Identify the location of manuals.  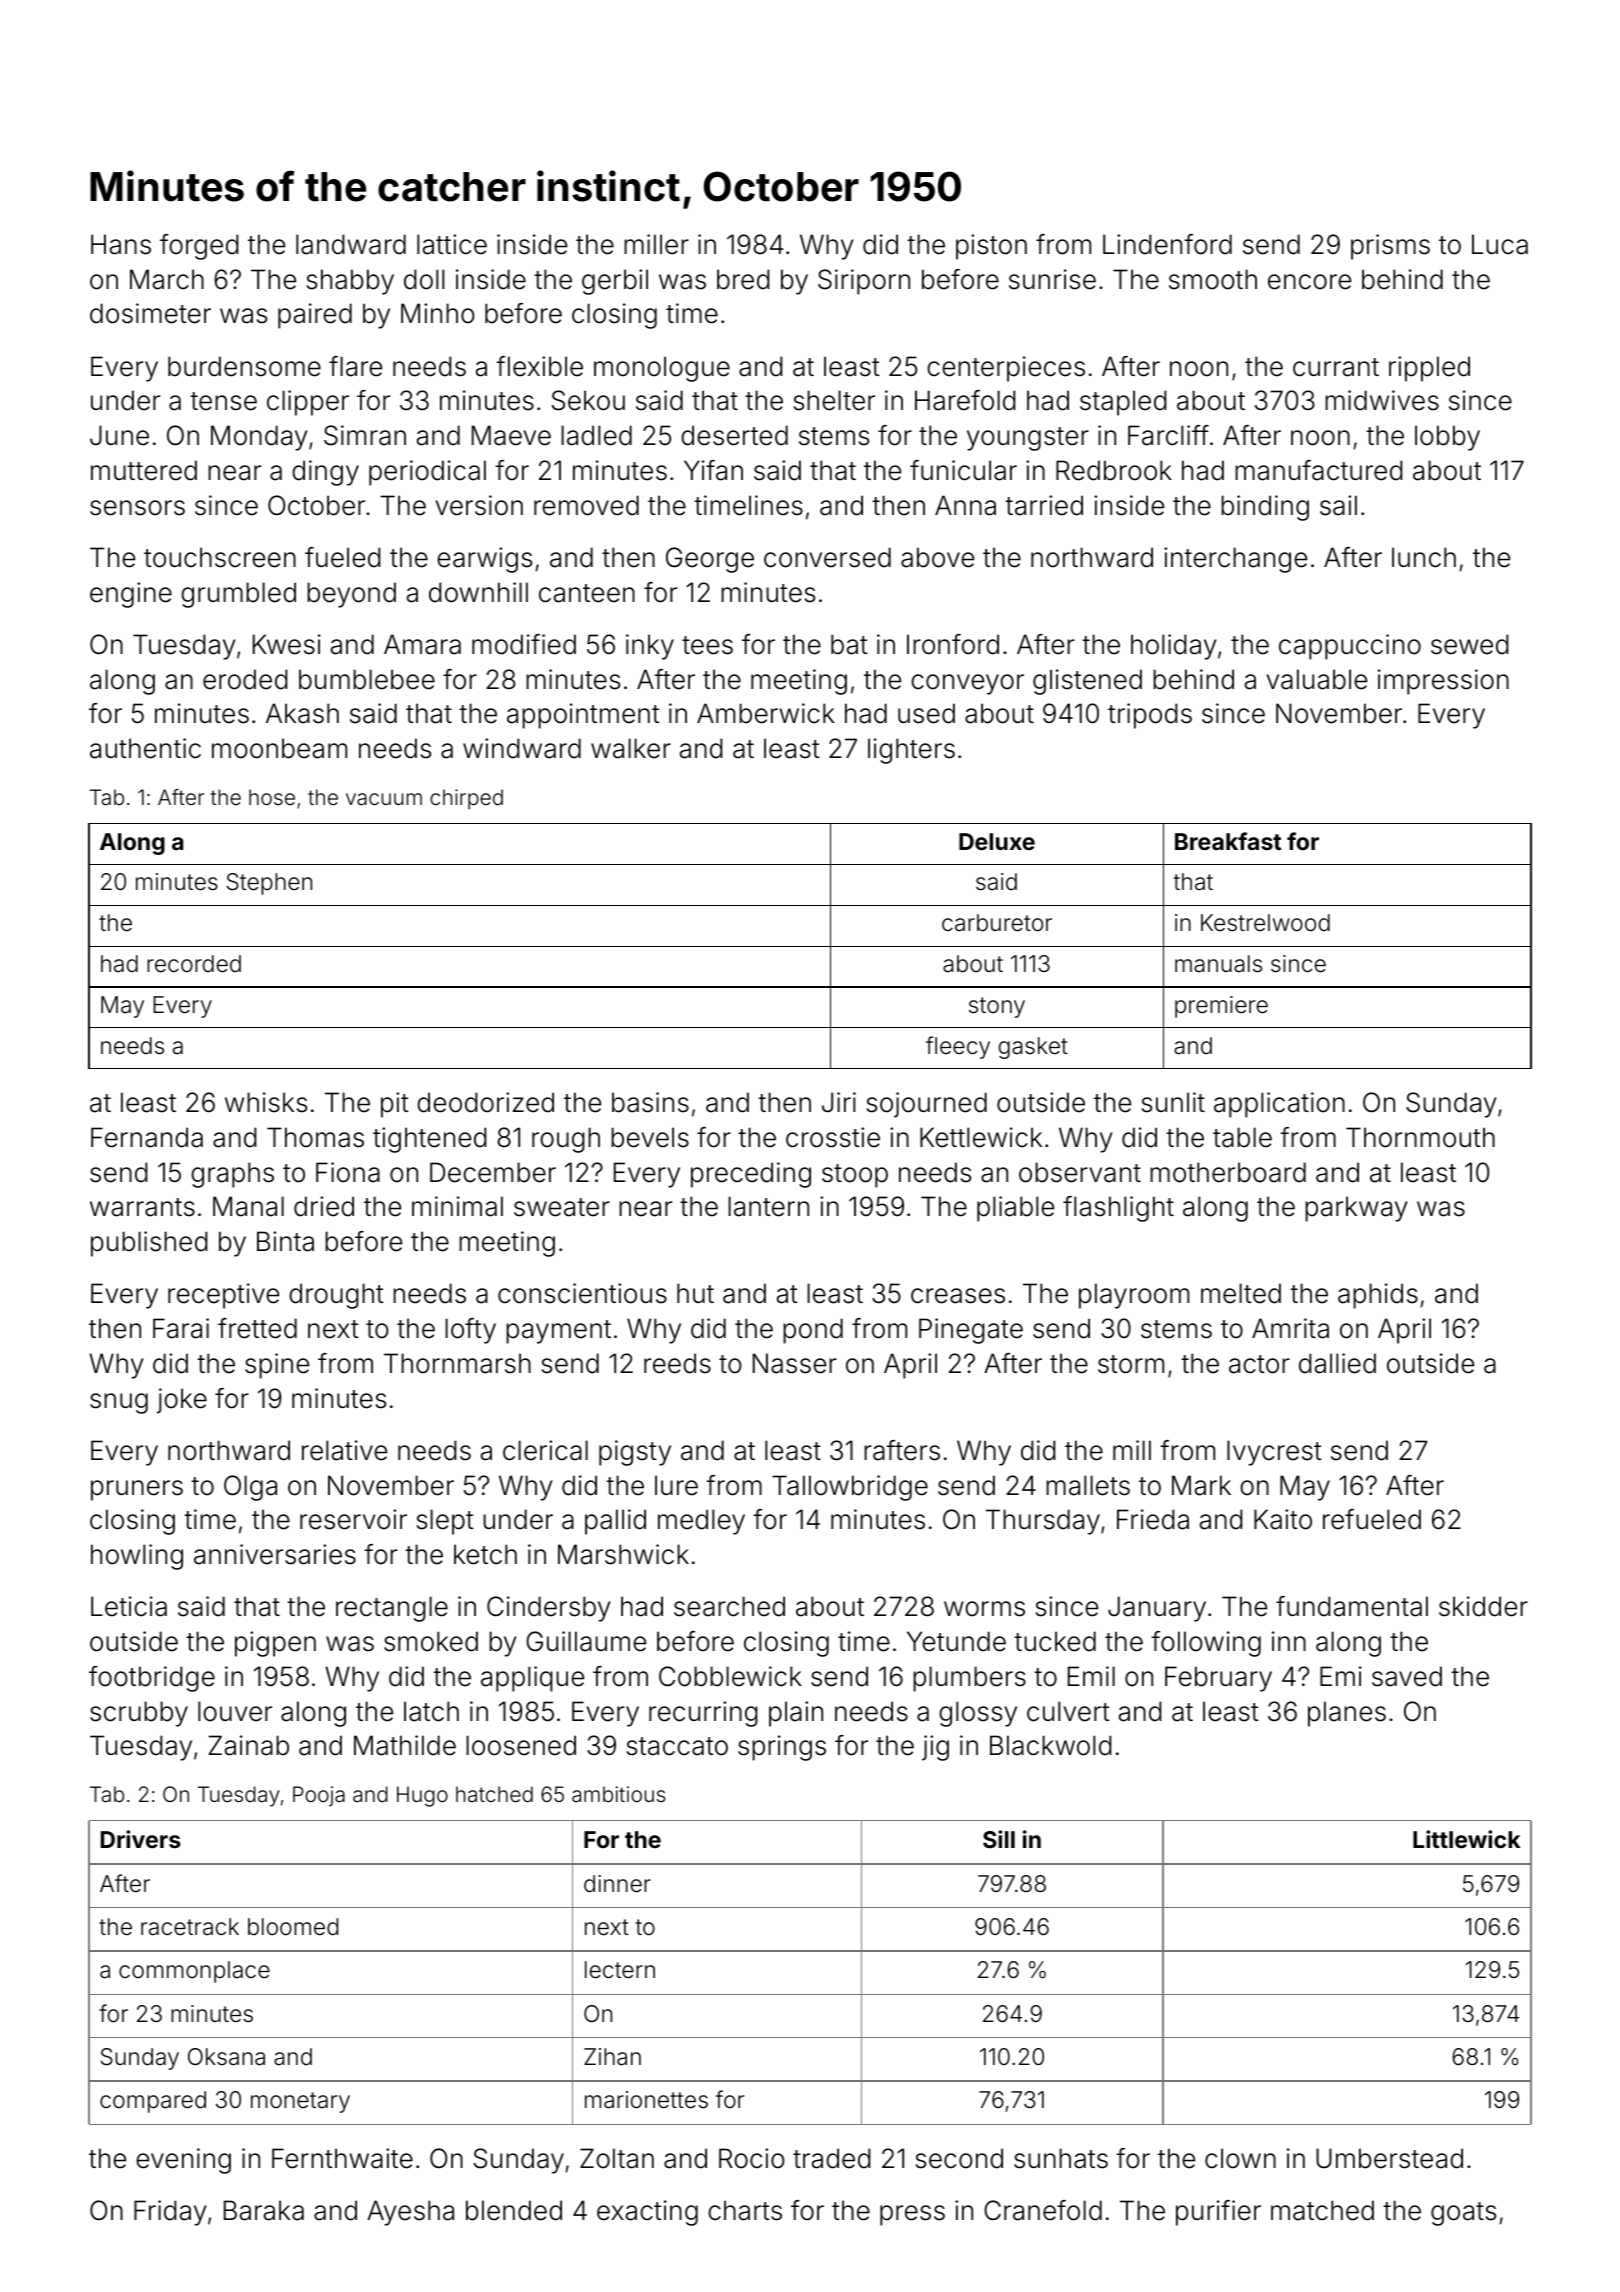
(1218, 964).
